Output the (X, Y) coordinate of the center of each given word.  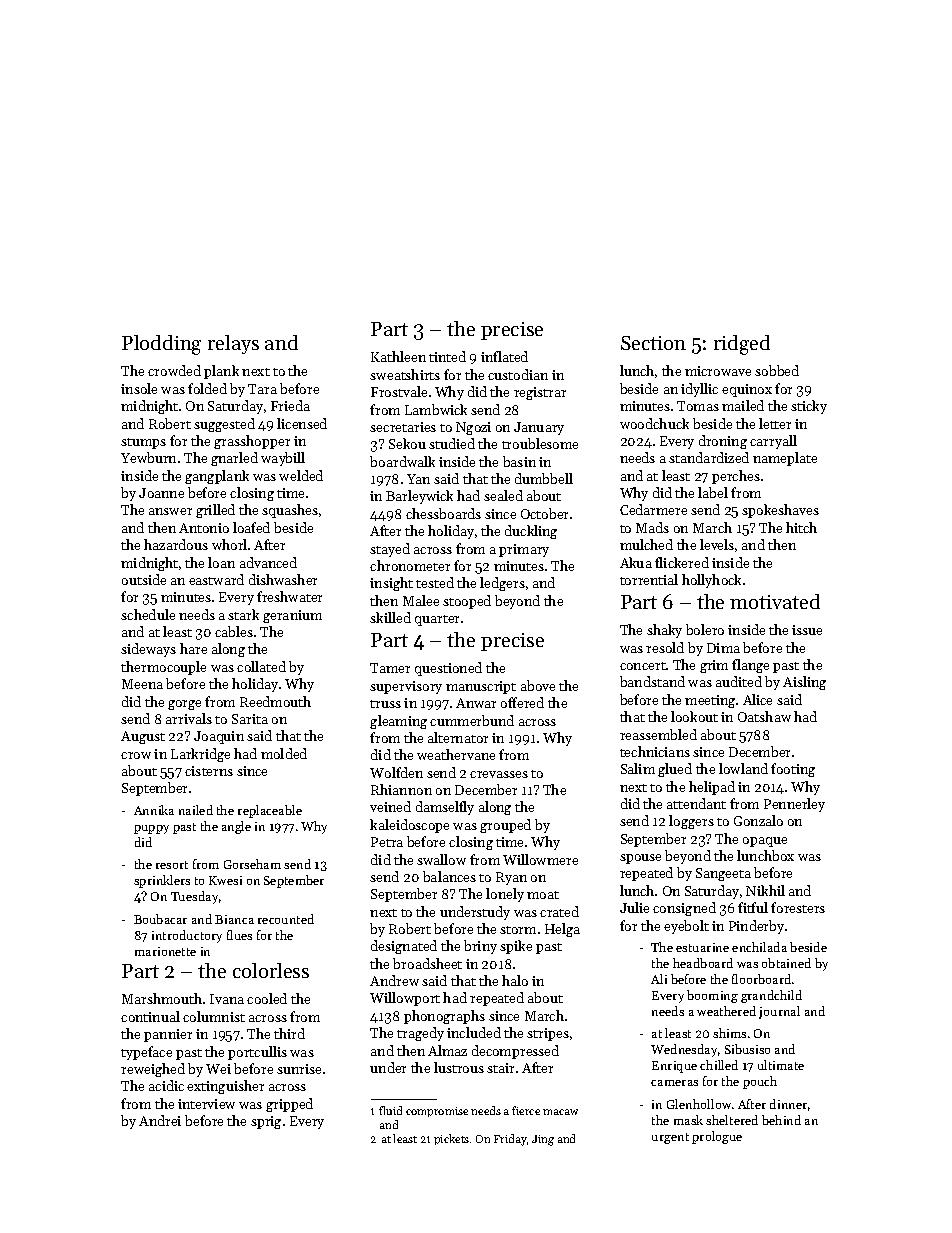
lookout (694, 716)
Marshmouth (162, 998)
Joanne (161, 493)
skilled (390, 617)
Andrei (160, 1120)
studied (452, 443)
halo (515, 980)
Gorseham (252, 864)
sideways (148, 650)
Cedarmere (653, 509)
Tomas (698, 406)
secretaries (403, 427)
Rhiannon (401, 789)
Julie (634, 907)
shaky (664, 631)
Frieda (290, 405)
